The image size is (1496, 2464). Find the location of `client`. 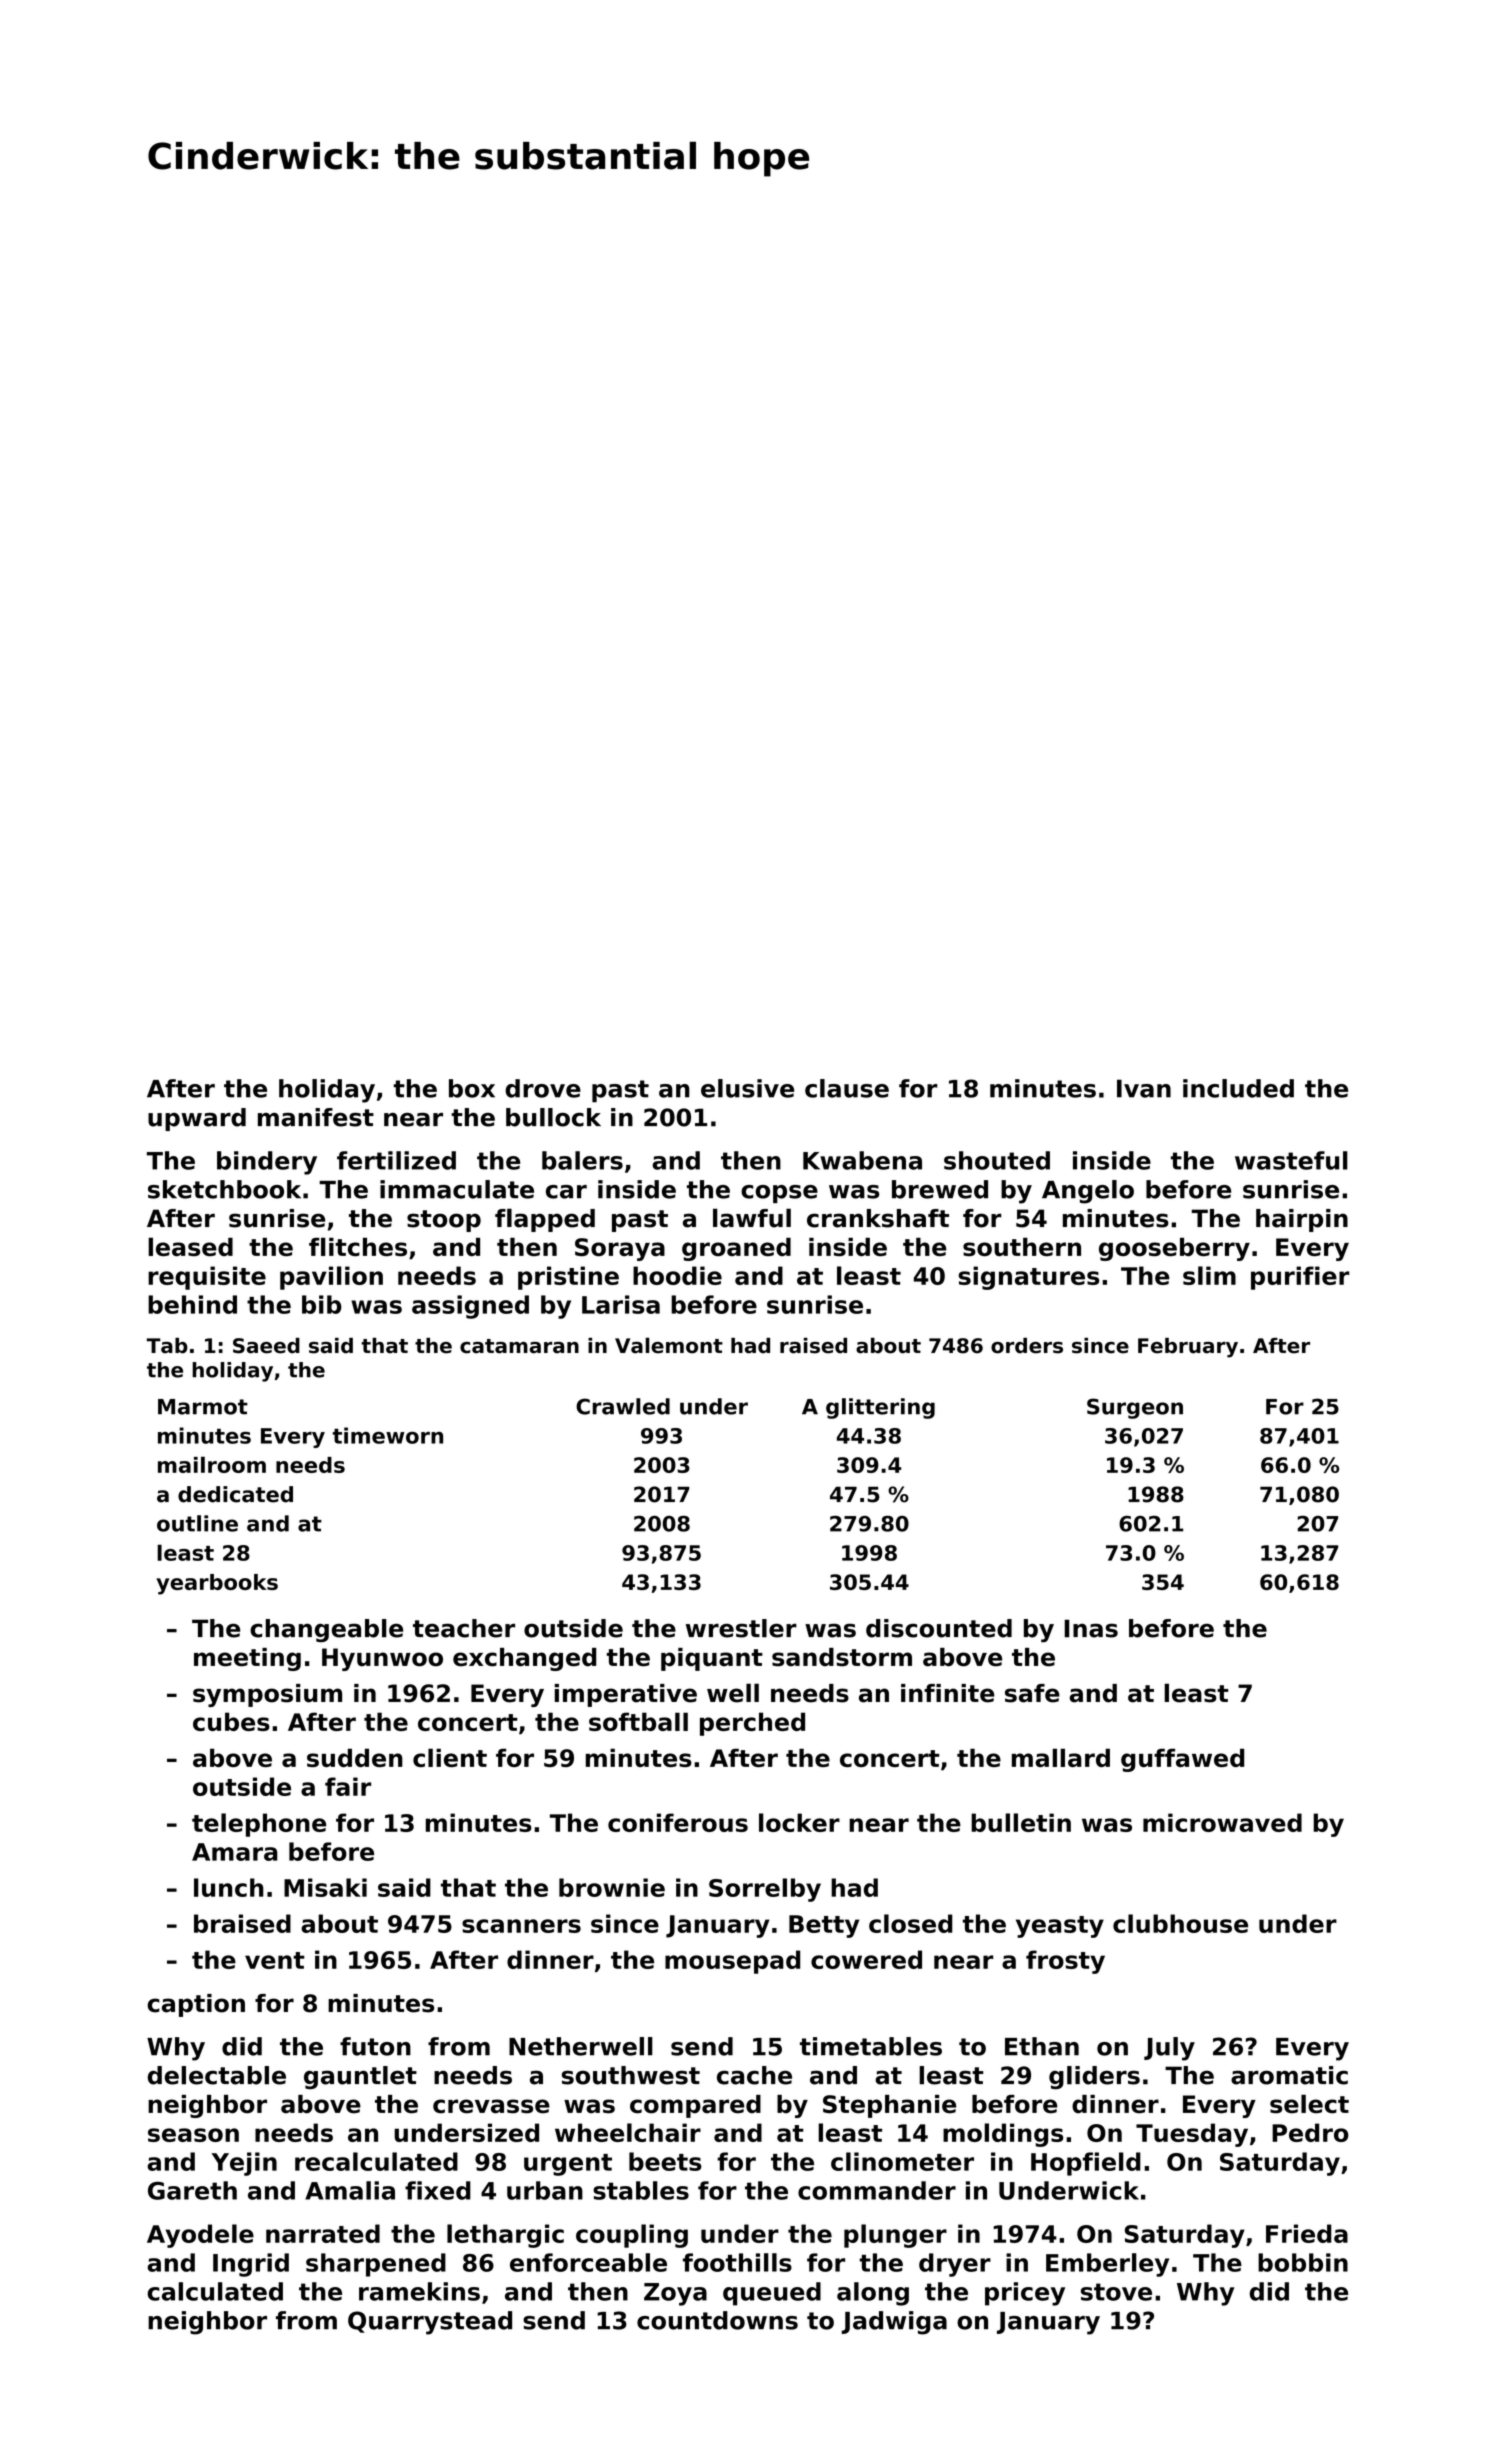

client is located at coordinates (450, 1757).
